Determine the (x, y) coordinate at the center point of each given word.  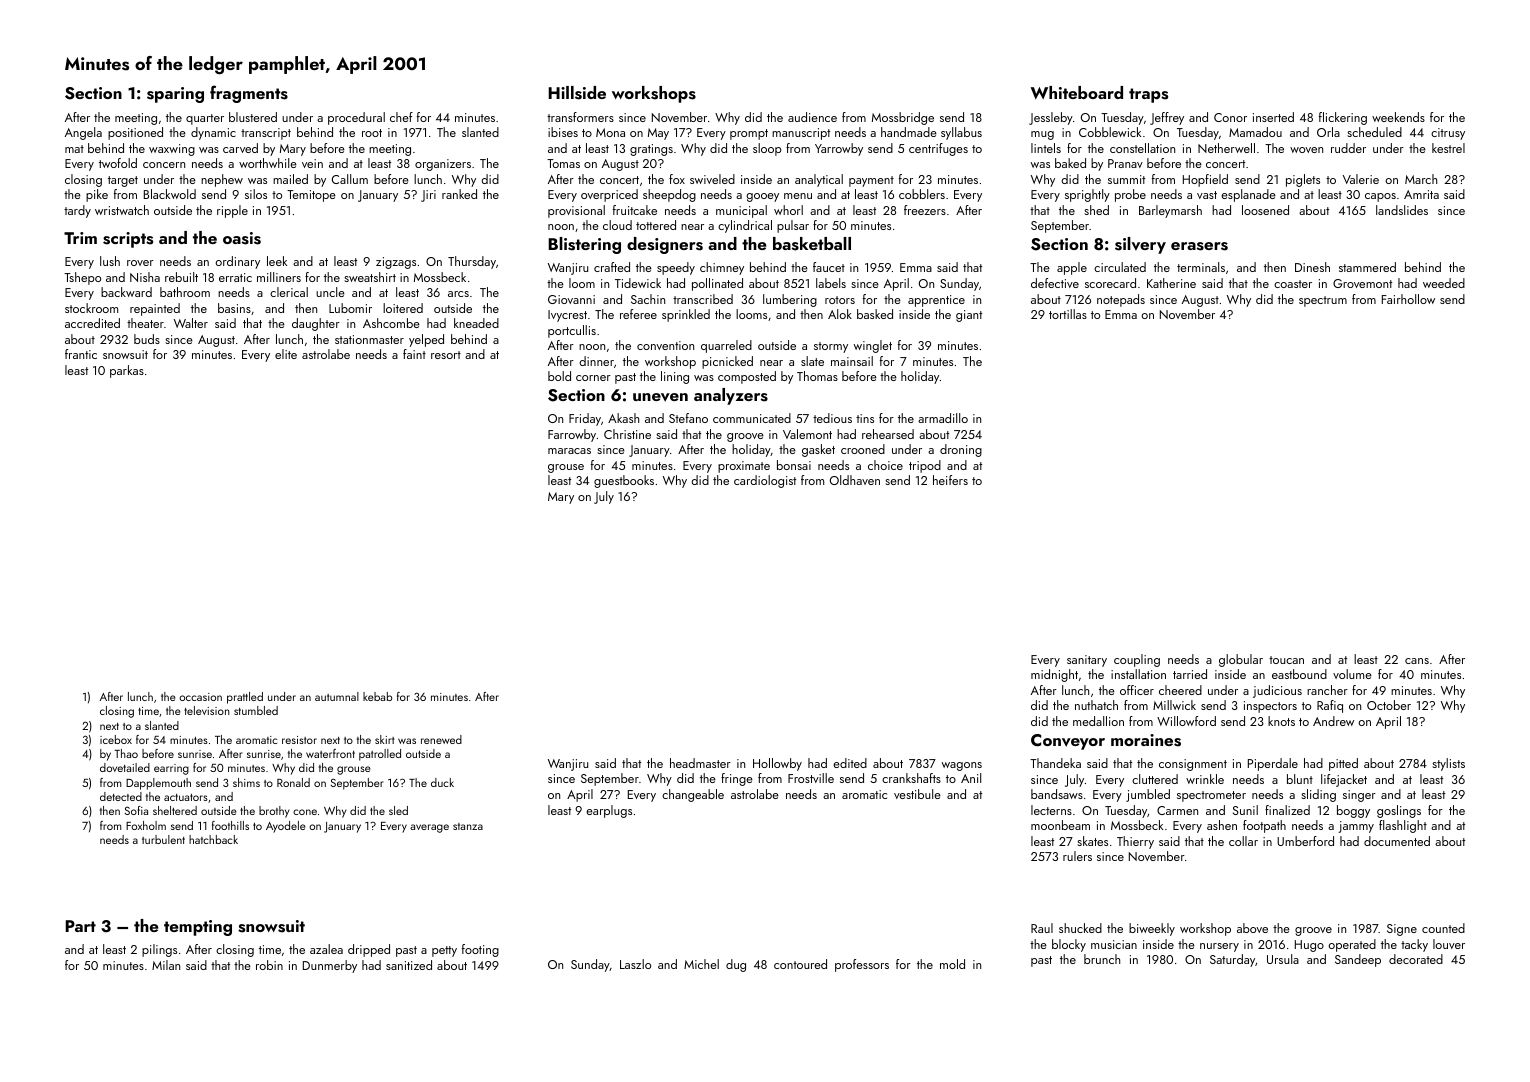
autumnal (337, 696)
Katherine (1171, 283)
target (123, 181)
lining (675, 377)
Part (80, 926)
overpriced (609, 195)
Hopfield (1205, 180)
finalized (1287, 810)
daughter (316, 324)
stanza (468, 826)
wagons (962, 766)
